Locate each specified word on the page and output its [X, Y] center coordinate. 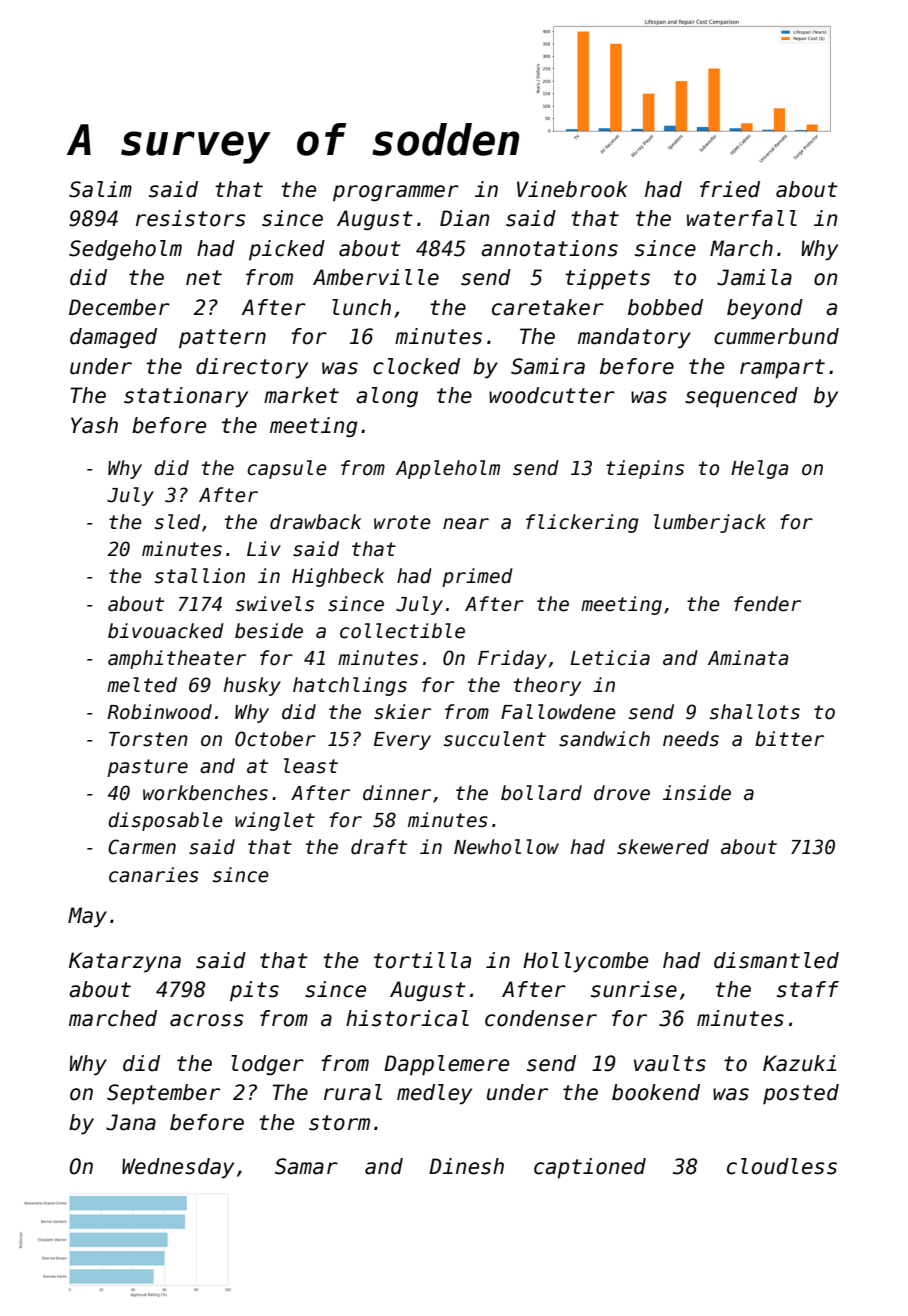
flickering [582, 523]
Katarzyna [125, 962]
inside [697, 793]
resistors [191, 218]
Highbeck [338, 577]
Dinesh [466, 1166]
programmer [396, 193]
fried [730, 189]
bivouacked [166, 631]
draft [379, 847]
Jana [131, 1122]
